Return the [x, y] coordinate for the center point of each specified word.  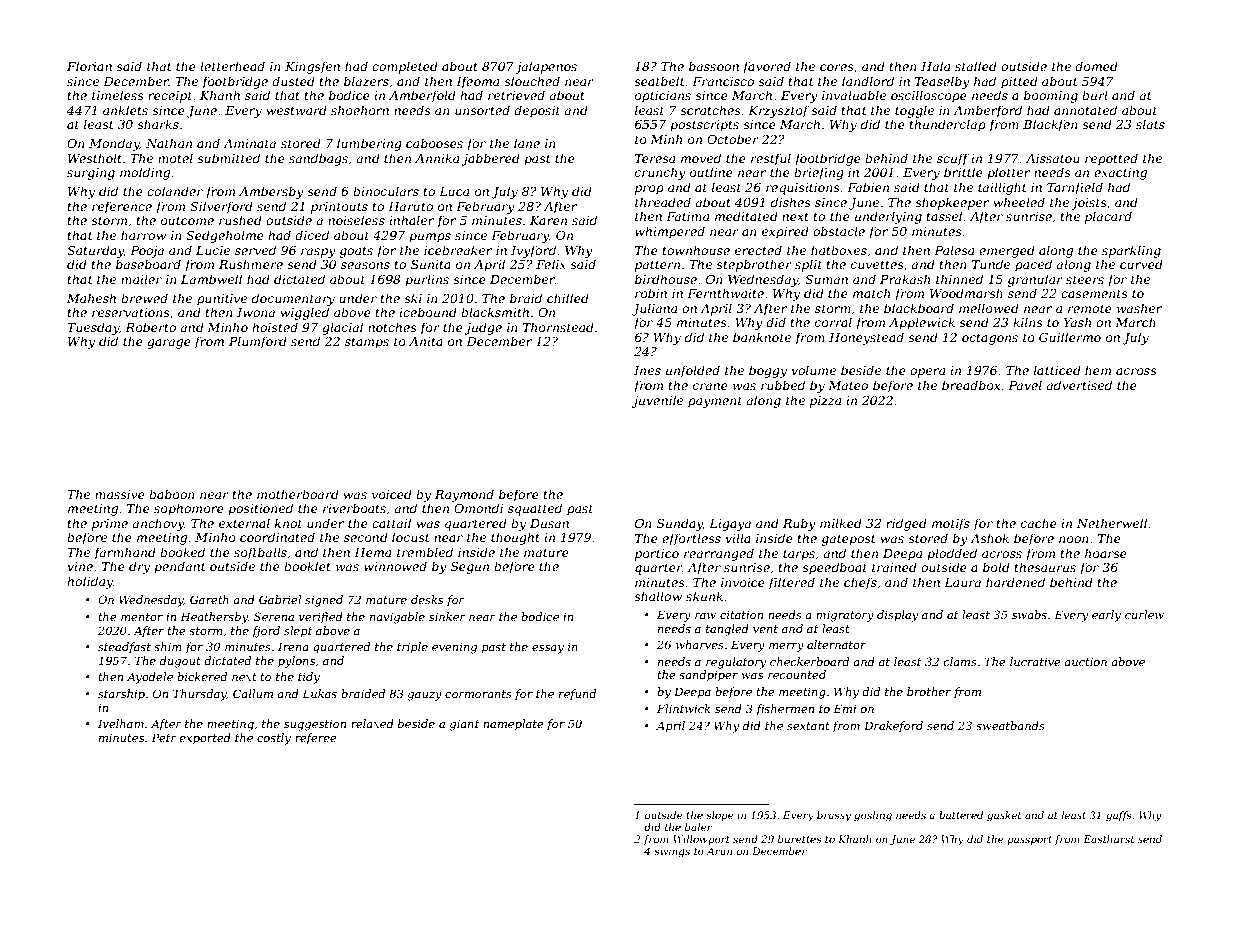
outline [711, 172]
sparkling [1131, 251]
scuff [953, 159]
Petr [164, 737]
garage [169, 344]
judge [483, 328]
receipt [170, 97]
